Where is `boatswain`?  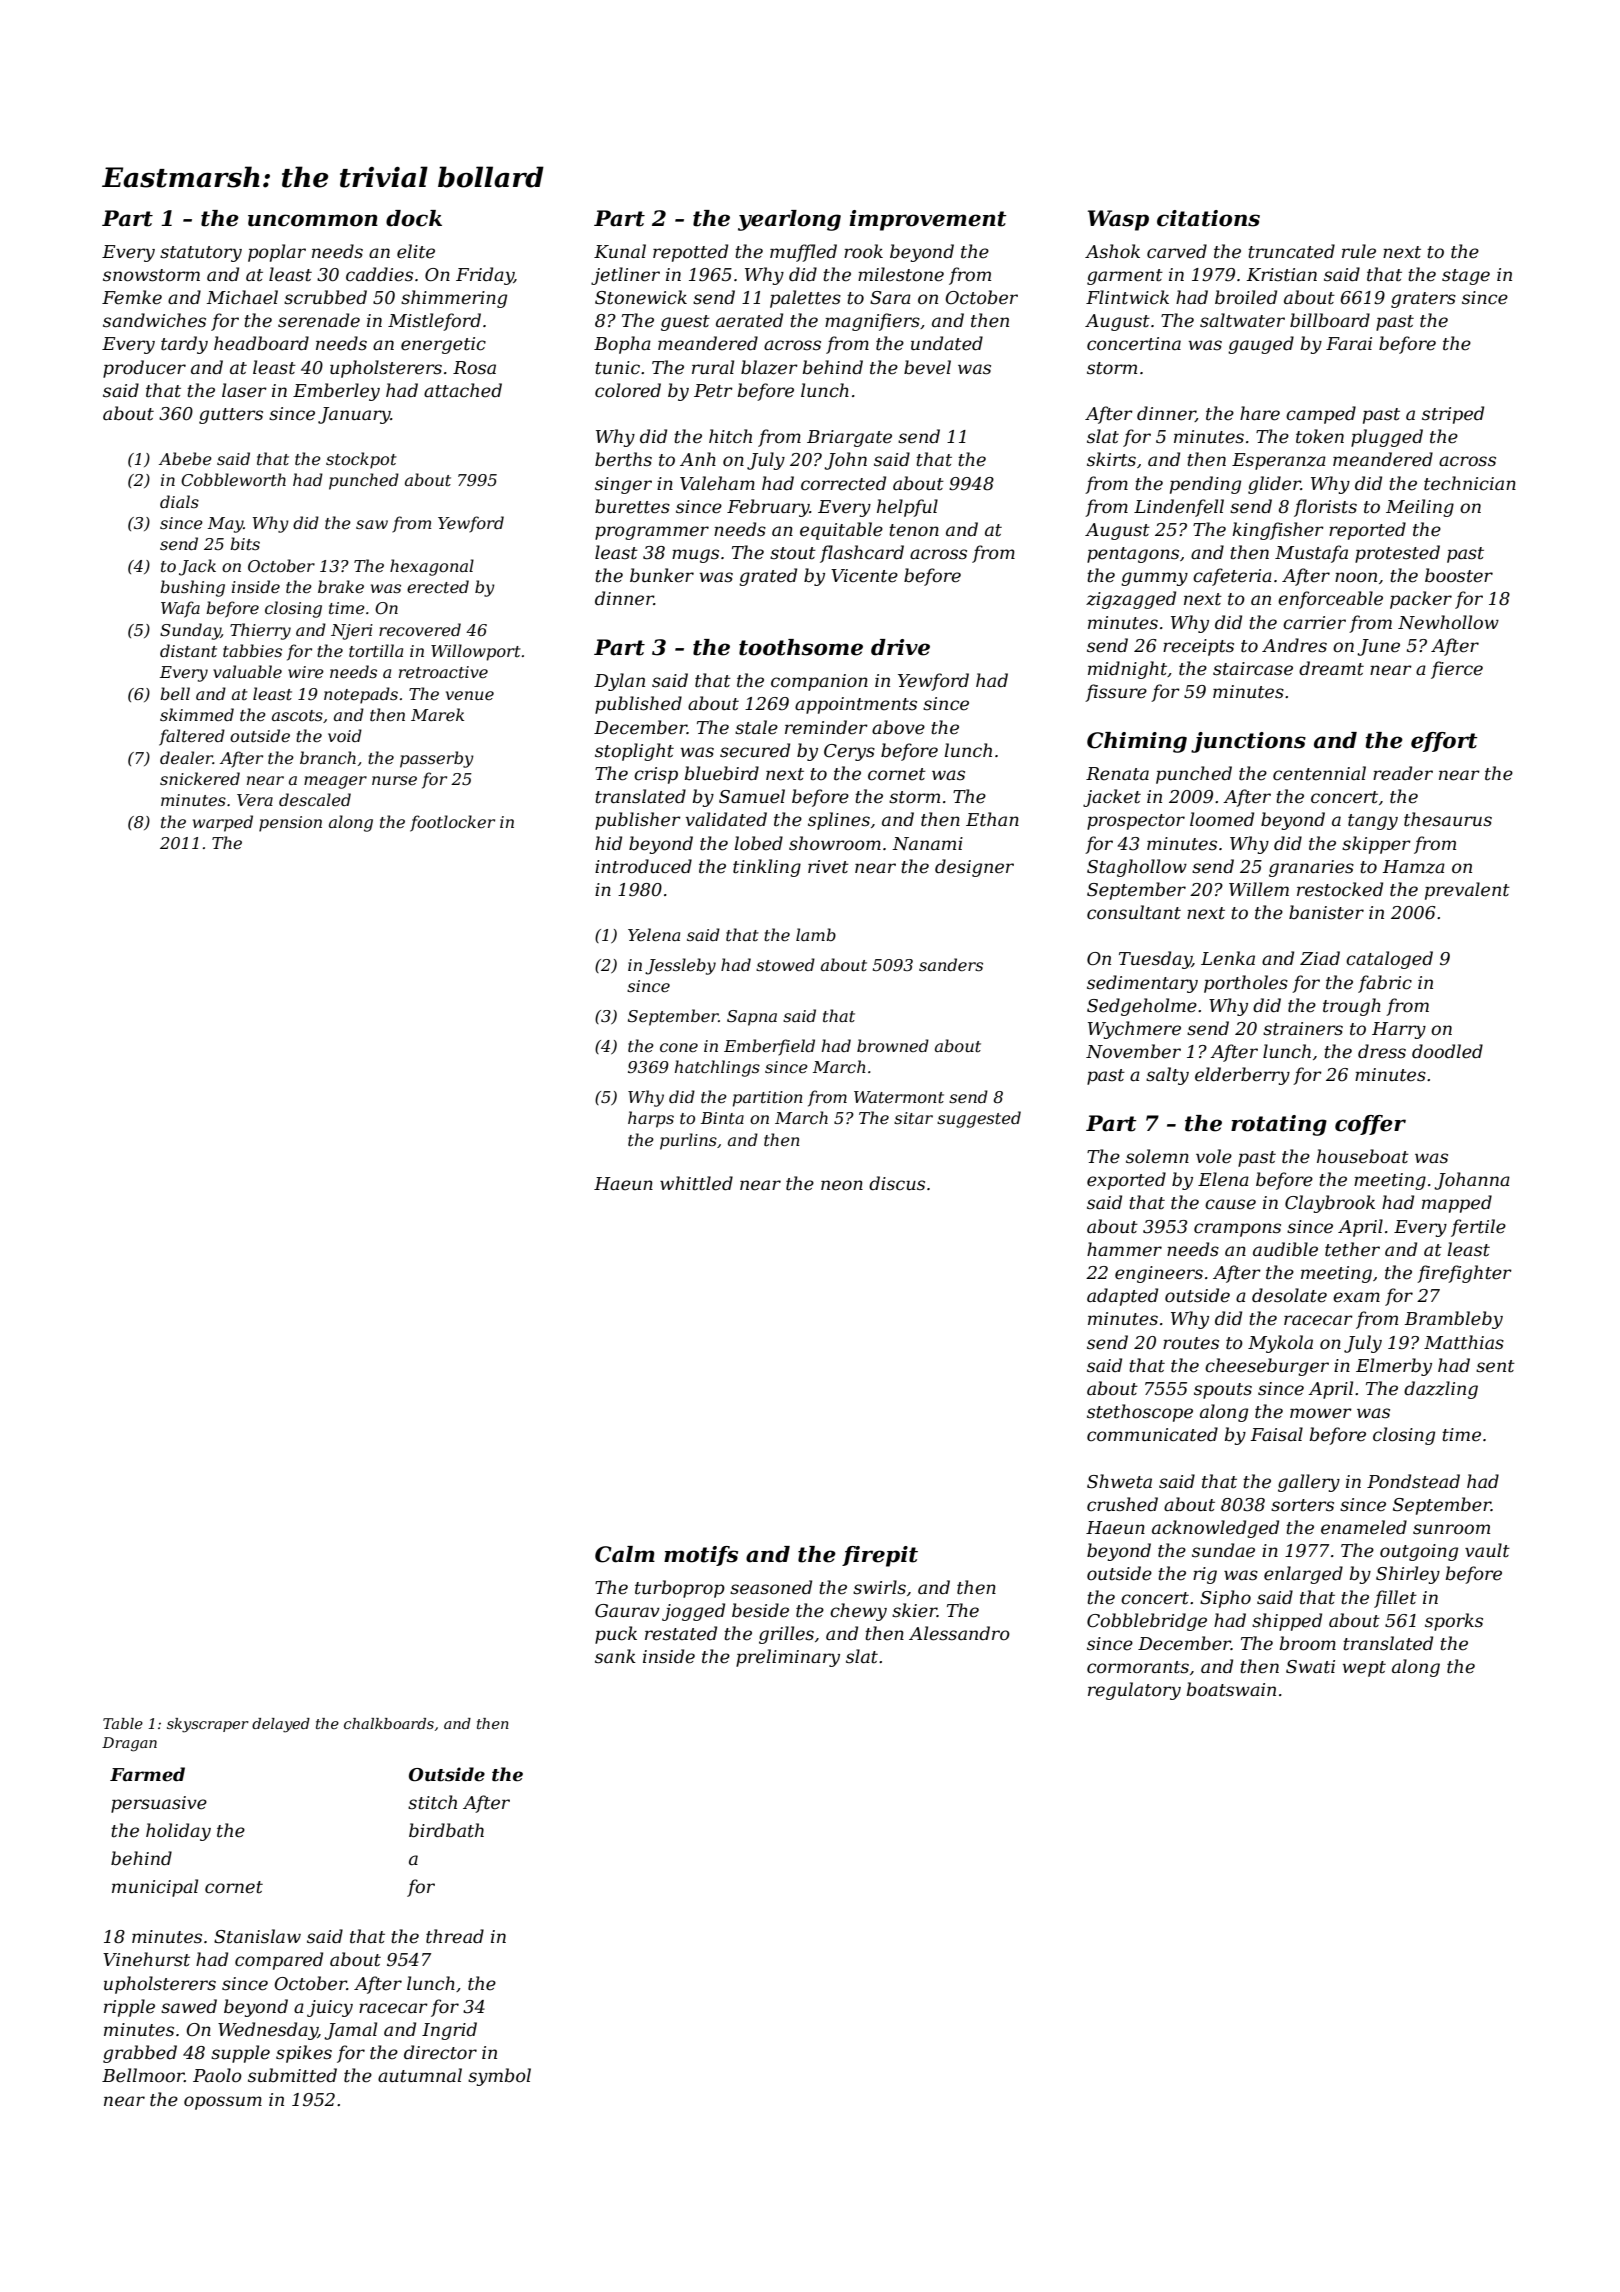 boatswain is located at coordinates (1231, 1689).
